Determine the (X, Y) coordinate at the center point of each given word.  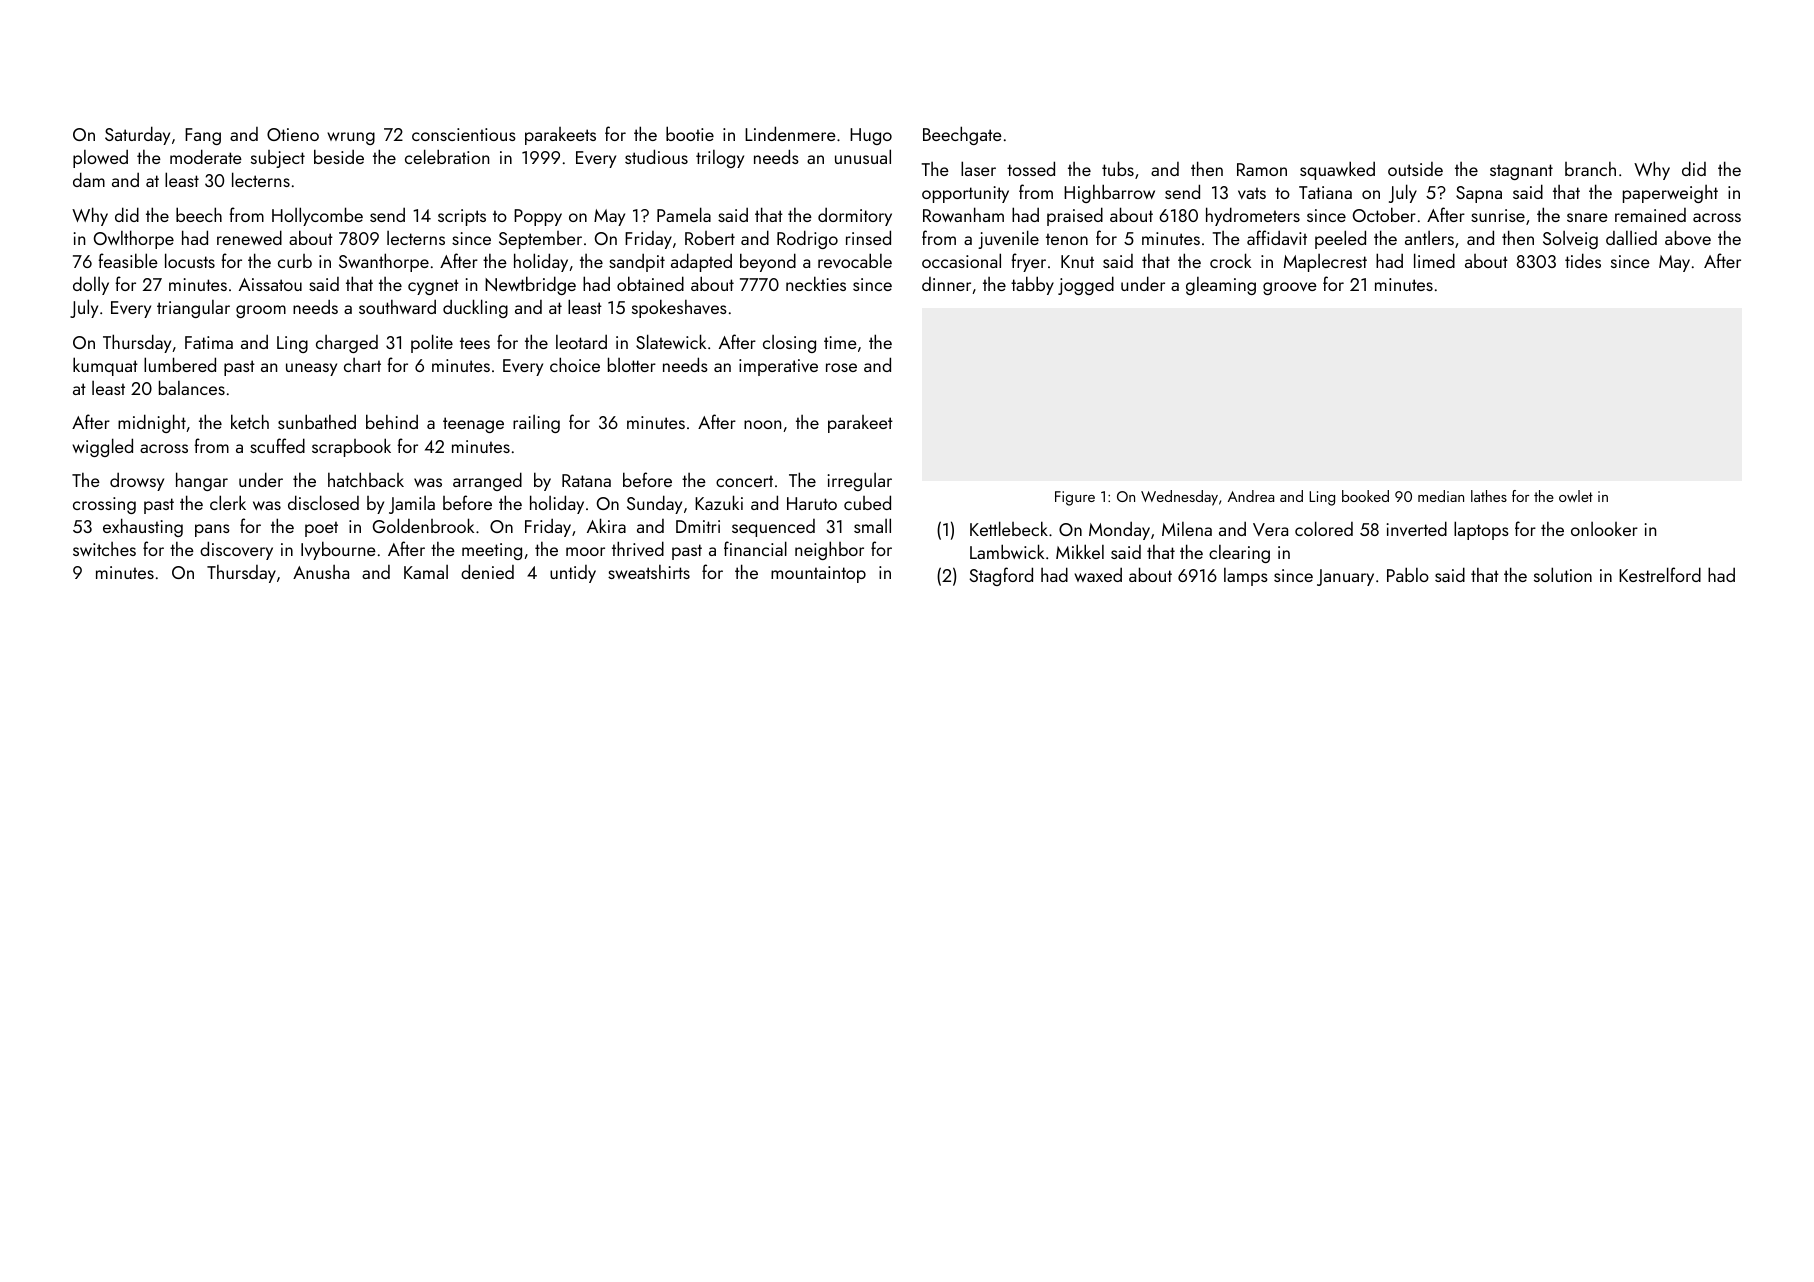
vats (1252, 193)
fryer (1029, 262)
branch (1590, 169)
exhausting (143, 527)
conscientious (464, 134)
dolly (91, 285)
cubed (867, 502)
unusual (863, 156)
